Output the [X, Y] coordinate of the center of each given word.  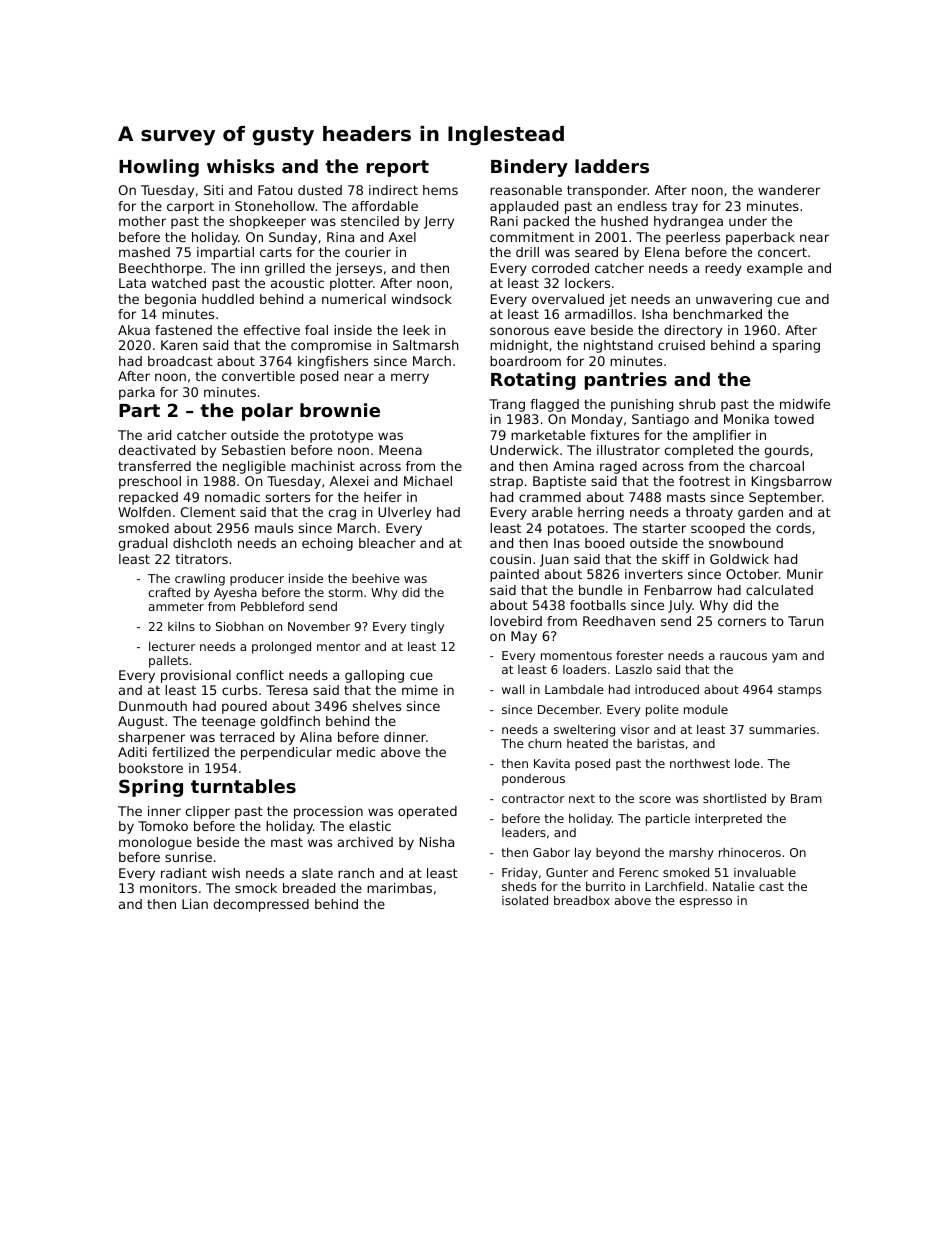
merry [410, 378]
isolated [525, 900]
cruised [681, 345]
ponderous [533, 780]
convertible [258, 376]
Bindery [529, 168]
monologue [155, 843]
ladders [612, 166]
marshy [691, 854]
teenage [228, 722]
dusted [320, 190]
